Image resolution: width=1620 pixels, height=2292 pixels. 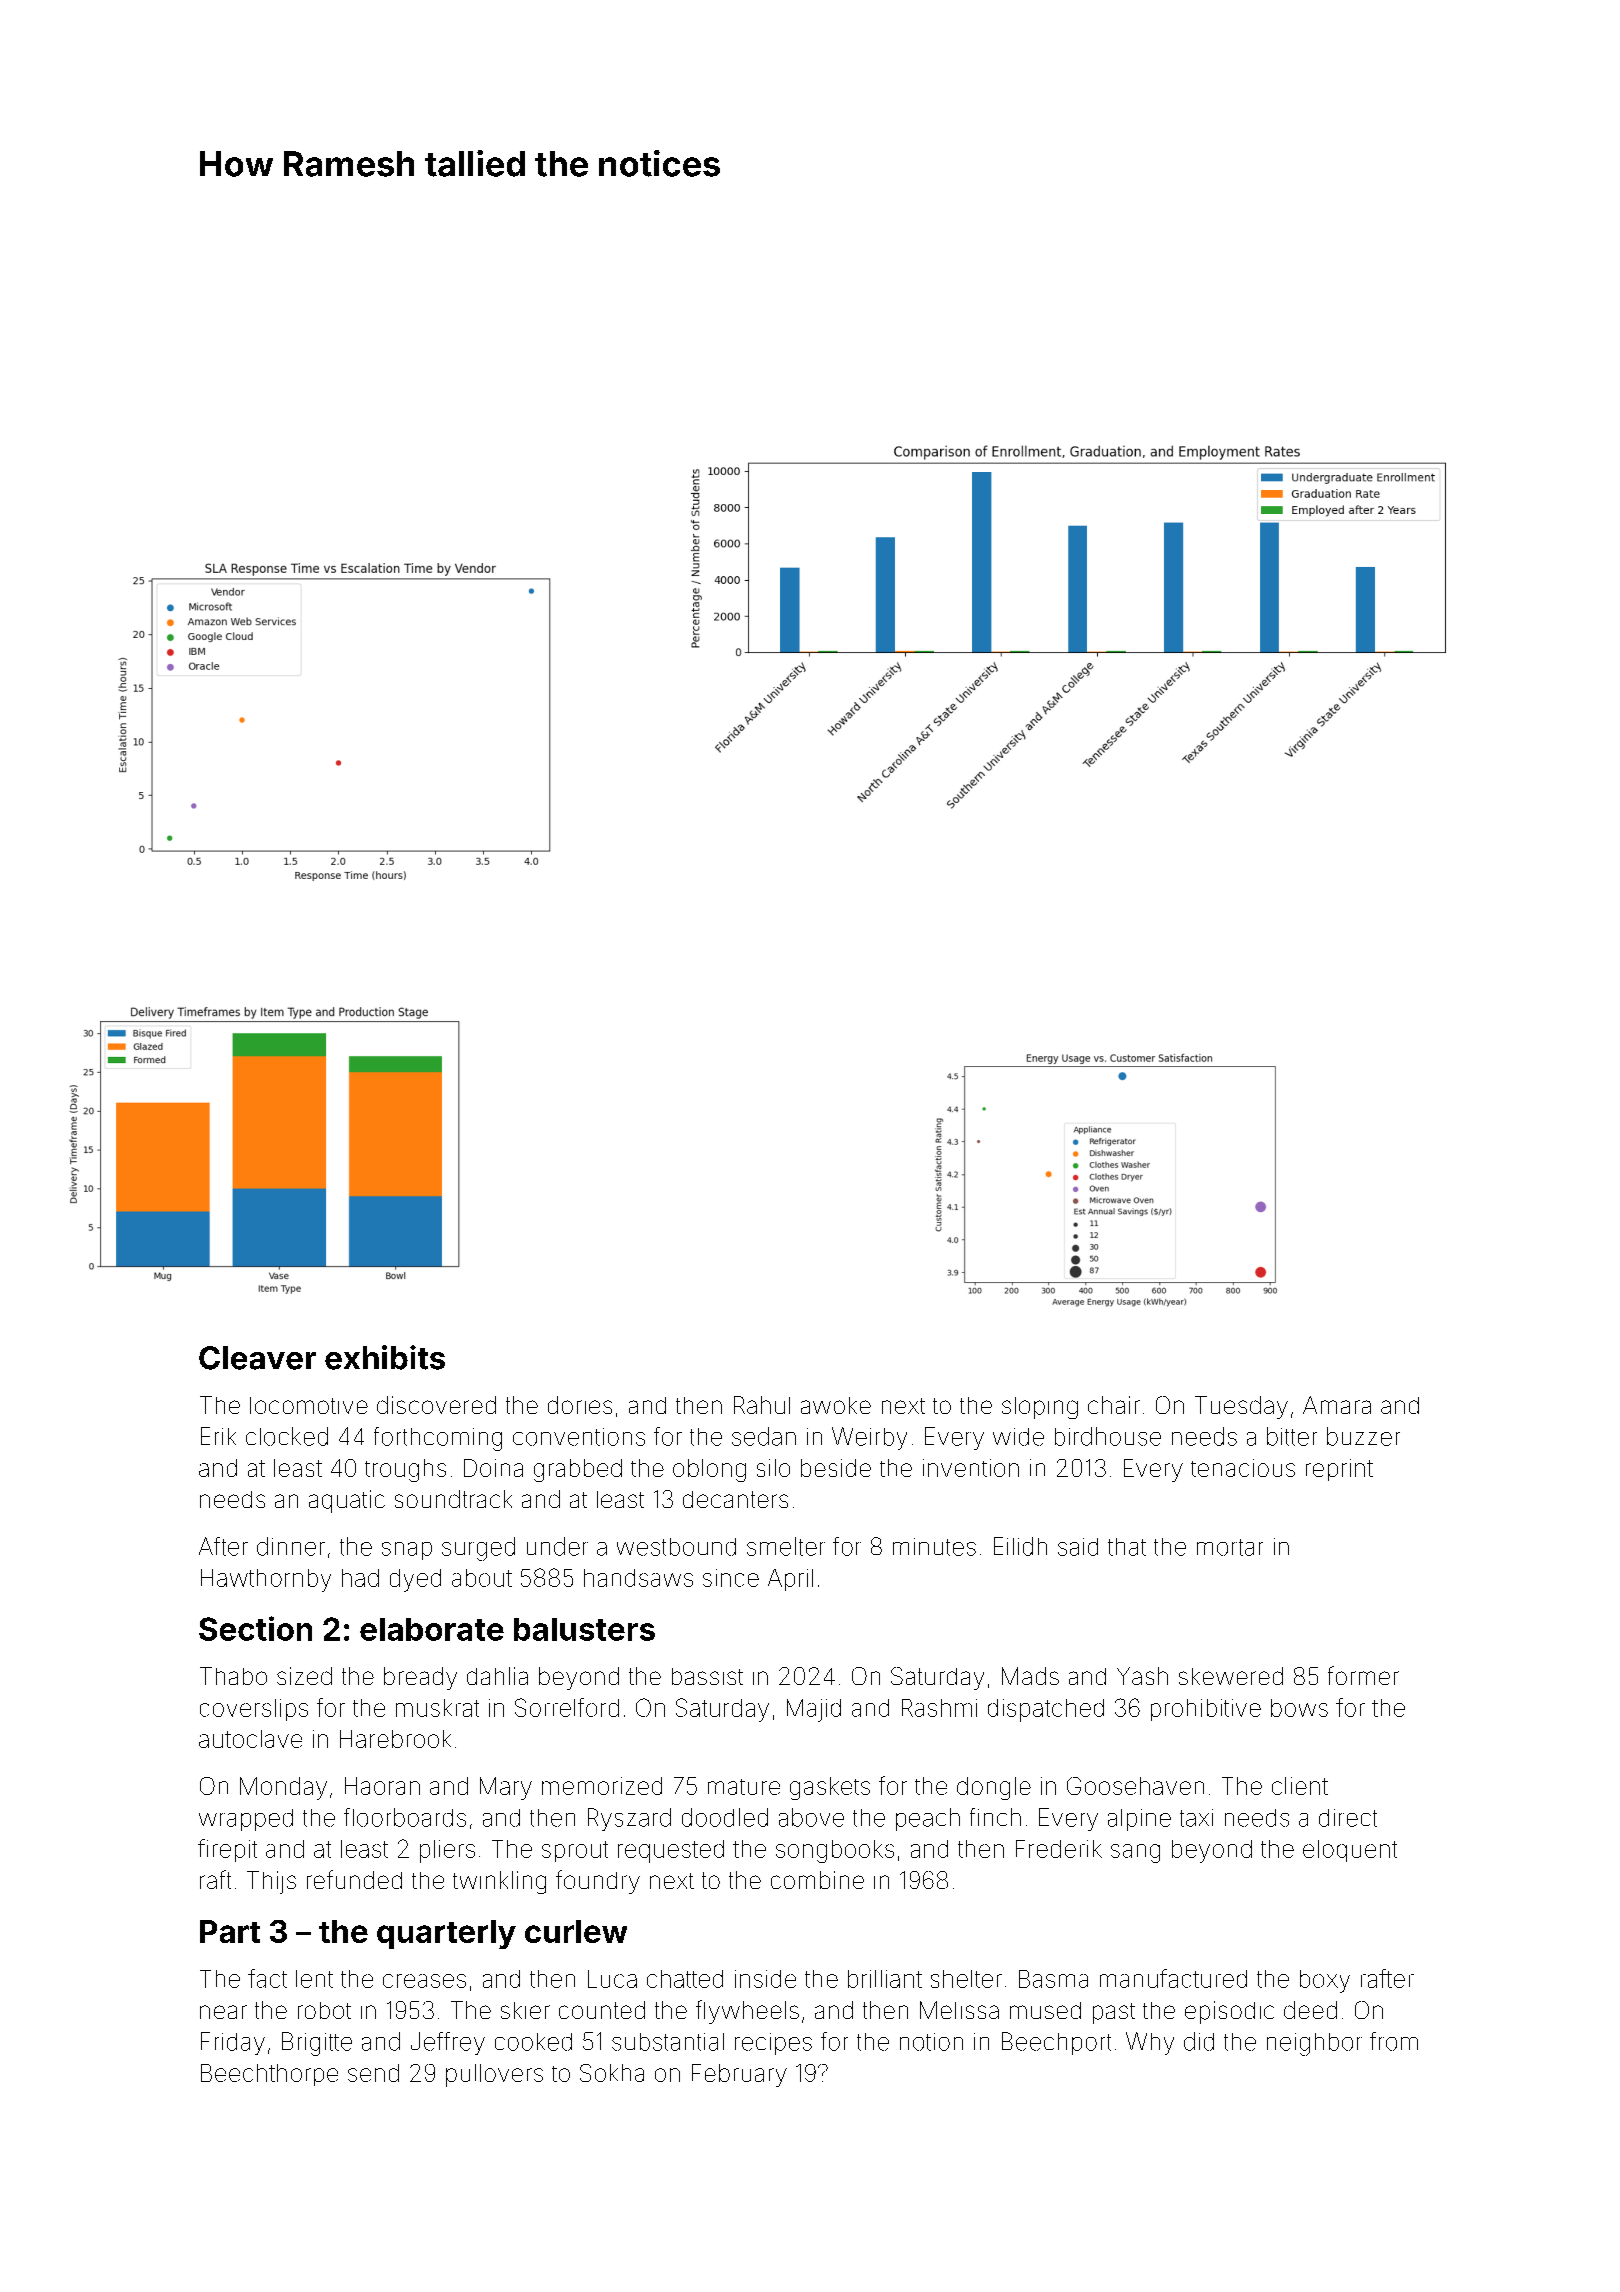 I want to click on Basma, so click(x=1053, y=1979).
